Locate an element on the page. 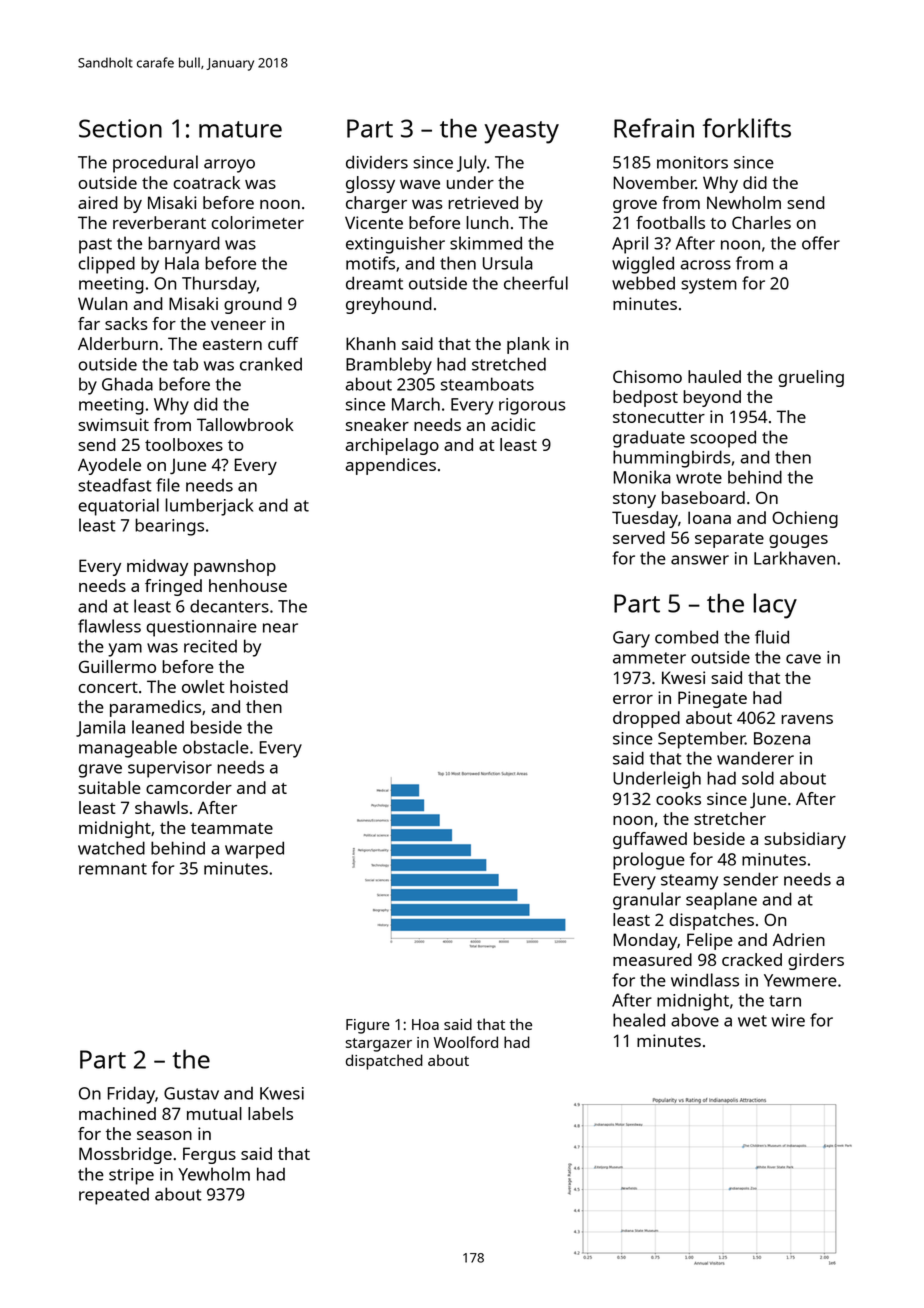 Image resolution: width=924 pixels, height=1308 pixels. Section is located at coordinates (120, 128).
